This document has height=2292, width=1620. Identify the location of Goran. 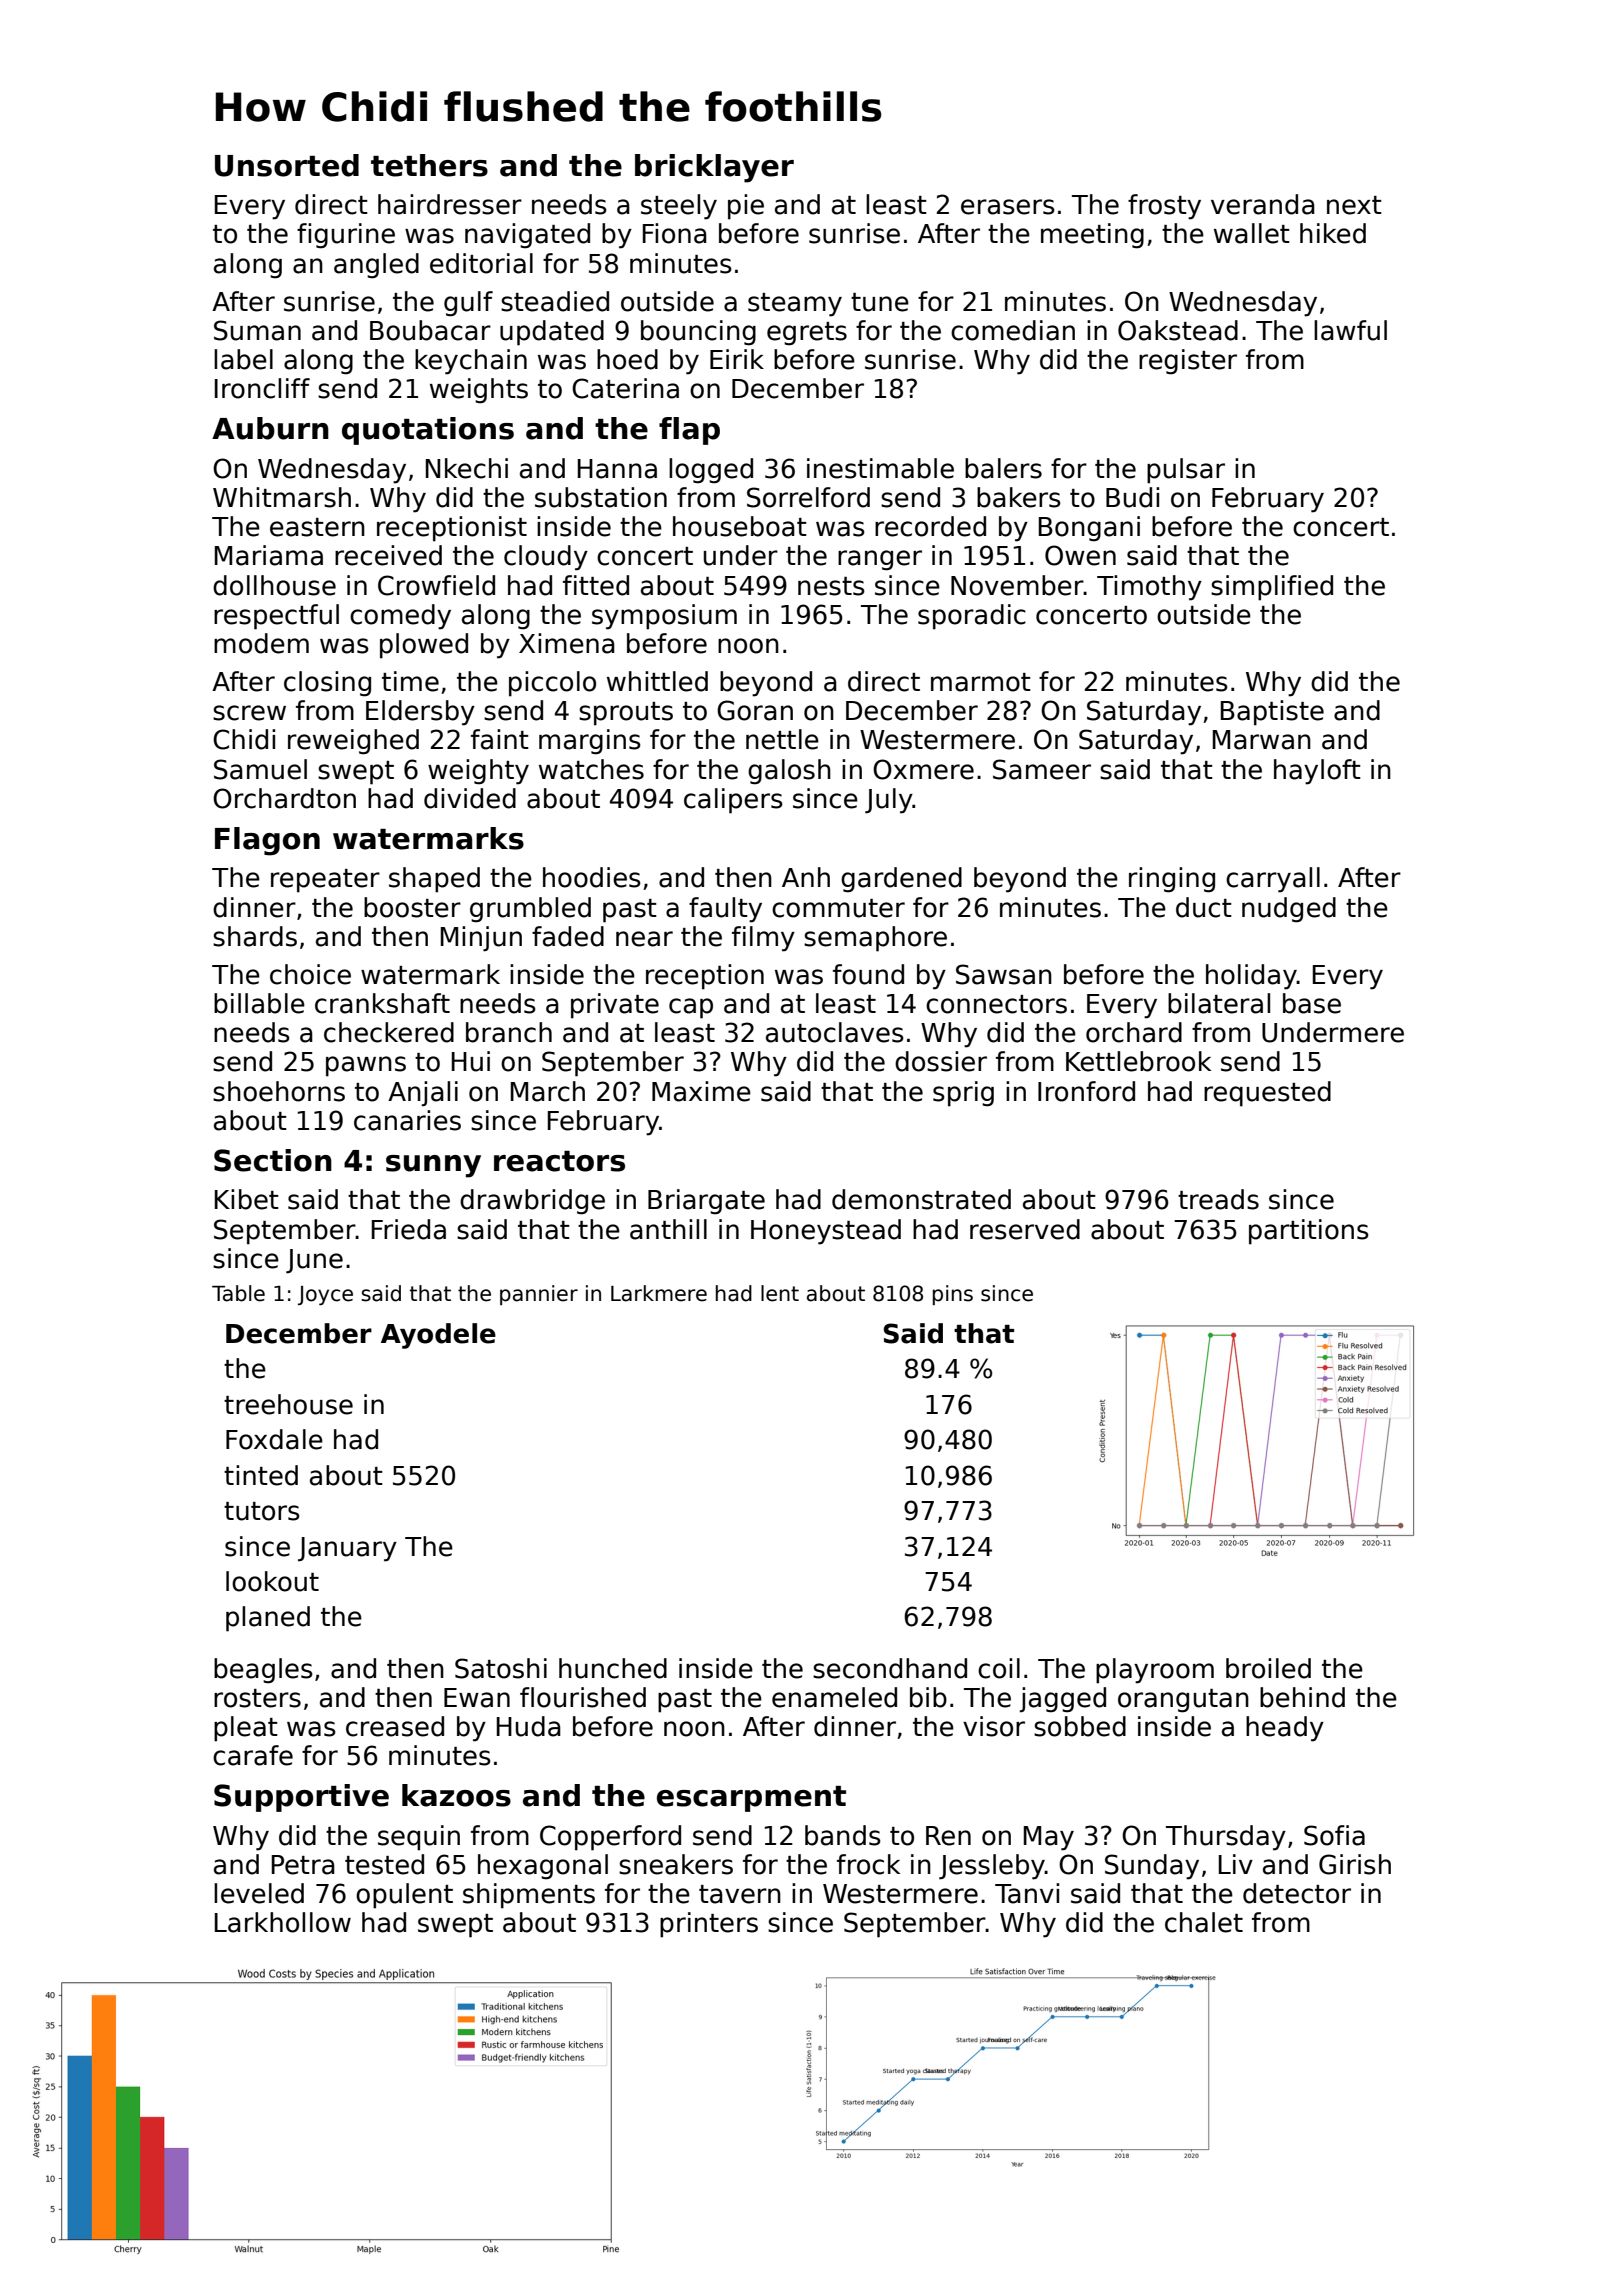
(755, 710).
